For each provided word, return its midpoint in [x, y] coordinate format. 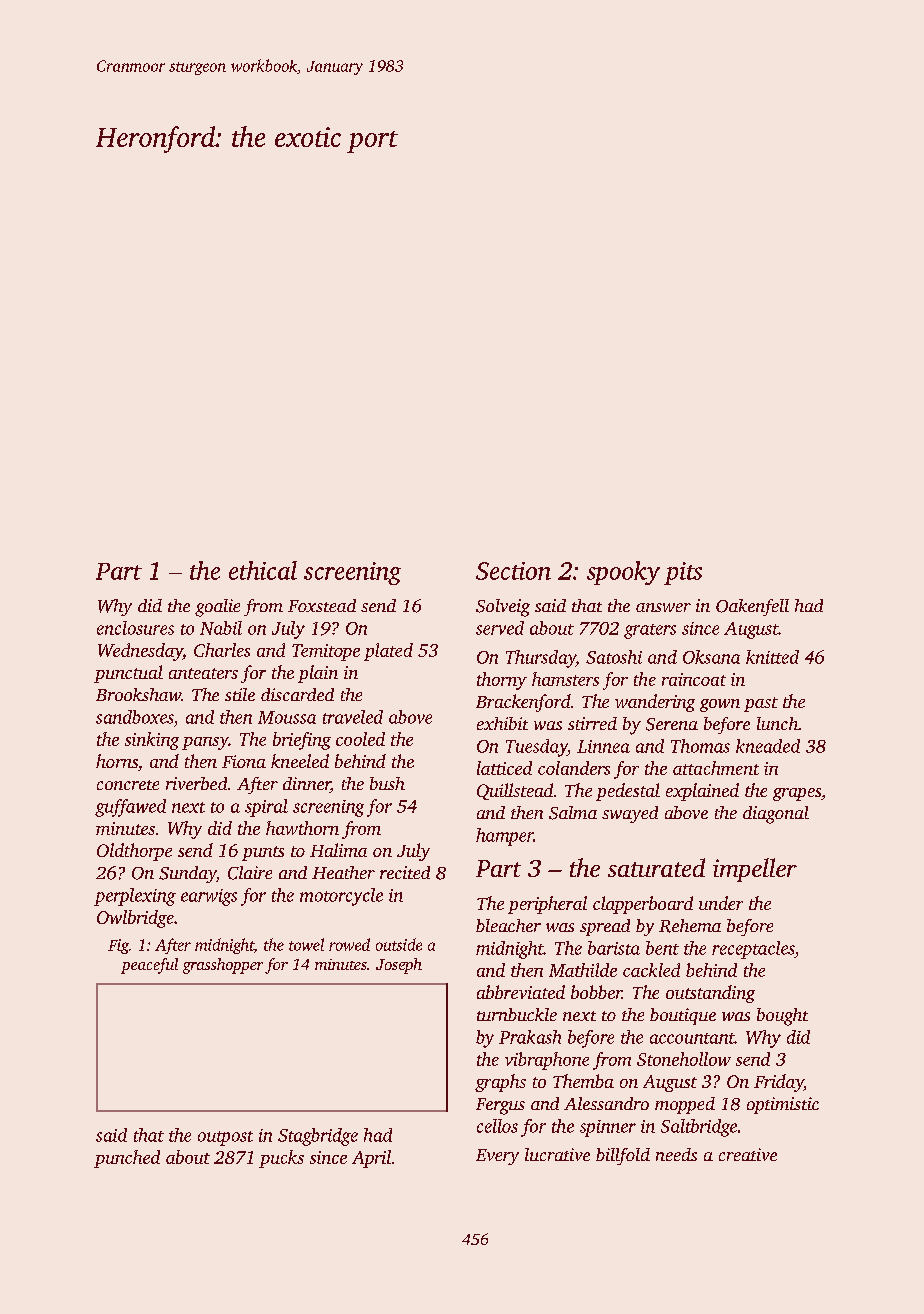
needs [676, 1154]
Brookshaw [138, 694]
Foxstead [322, 605]
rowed [349, 944]
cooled [360, 739]
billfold [623, 1156]
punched [127, 1159]
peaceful [149, 966]
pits [683, 573]
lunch [777, 723]
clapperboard [643, 905]
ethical [263, 570]
